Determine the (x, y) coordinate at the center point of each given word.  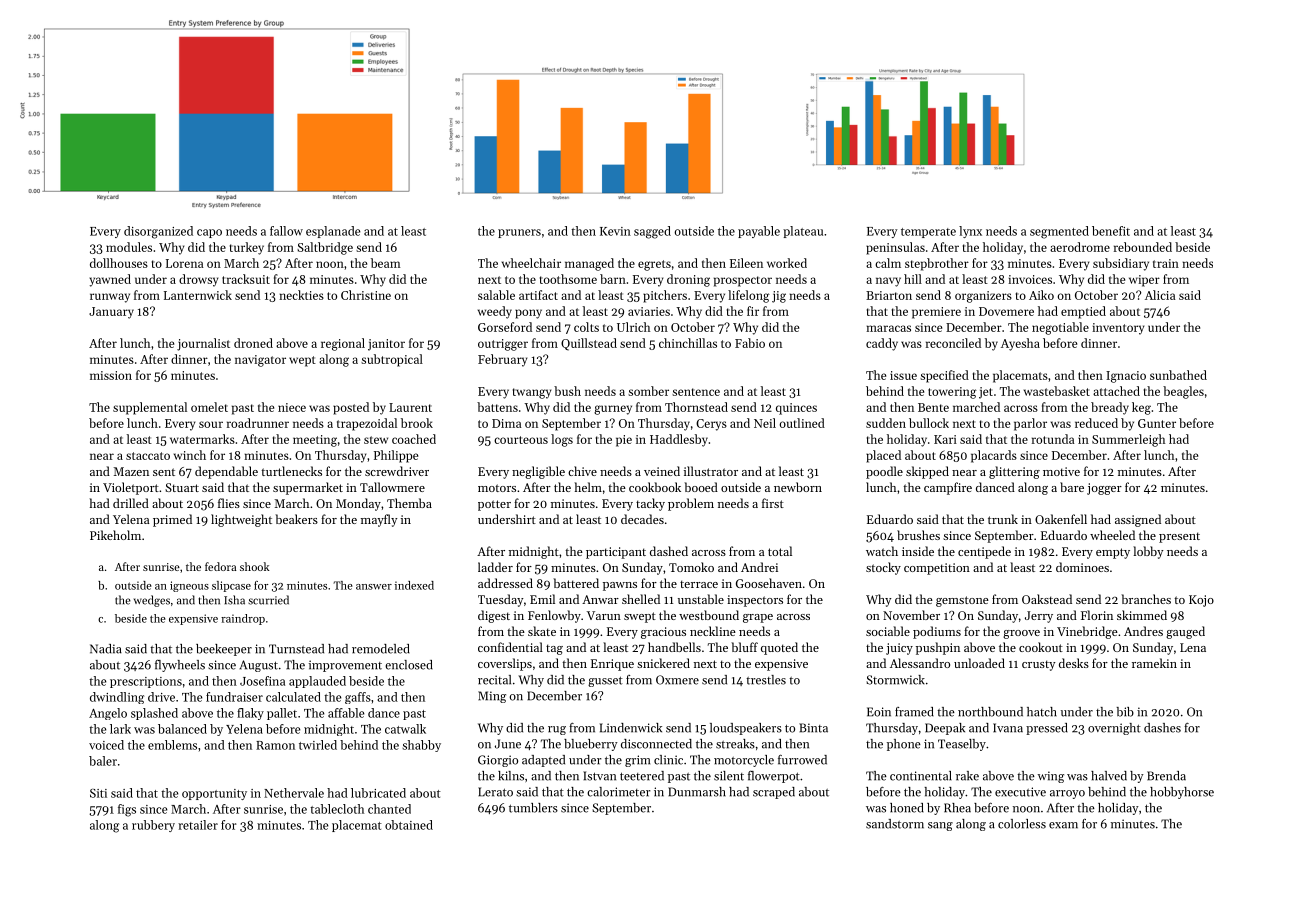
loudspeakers (746, 729)
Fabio (750, 343)
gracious (663, 633)
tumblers (533, 808)
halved (1109, 776)
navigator (260, 361)
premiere (936, 313)
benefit (1111, 231)
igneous (189, 586)
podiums (937, 632)
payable (759, 232)
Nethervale (294, 793)
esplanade (333, 232)
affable (346, 713)
